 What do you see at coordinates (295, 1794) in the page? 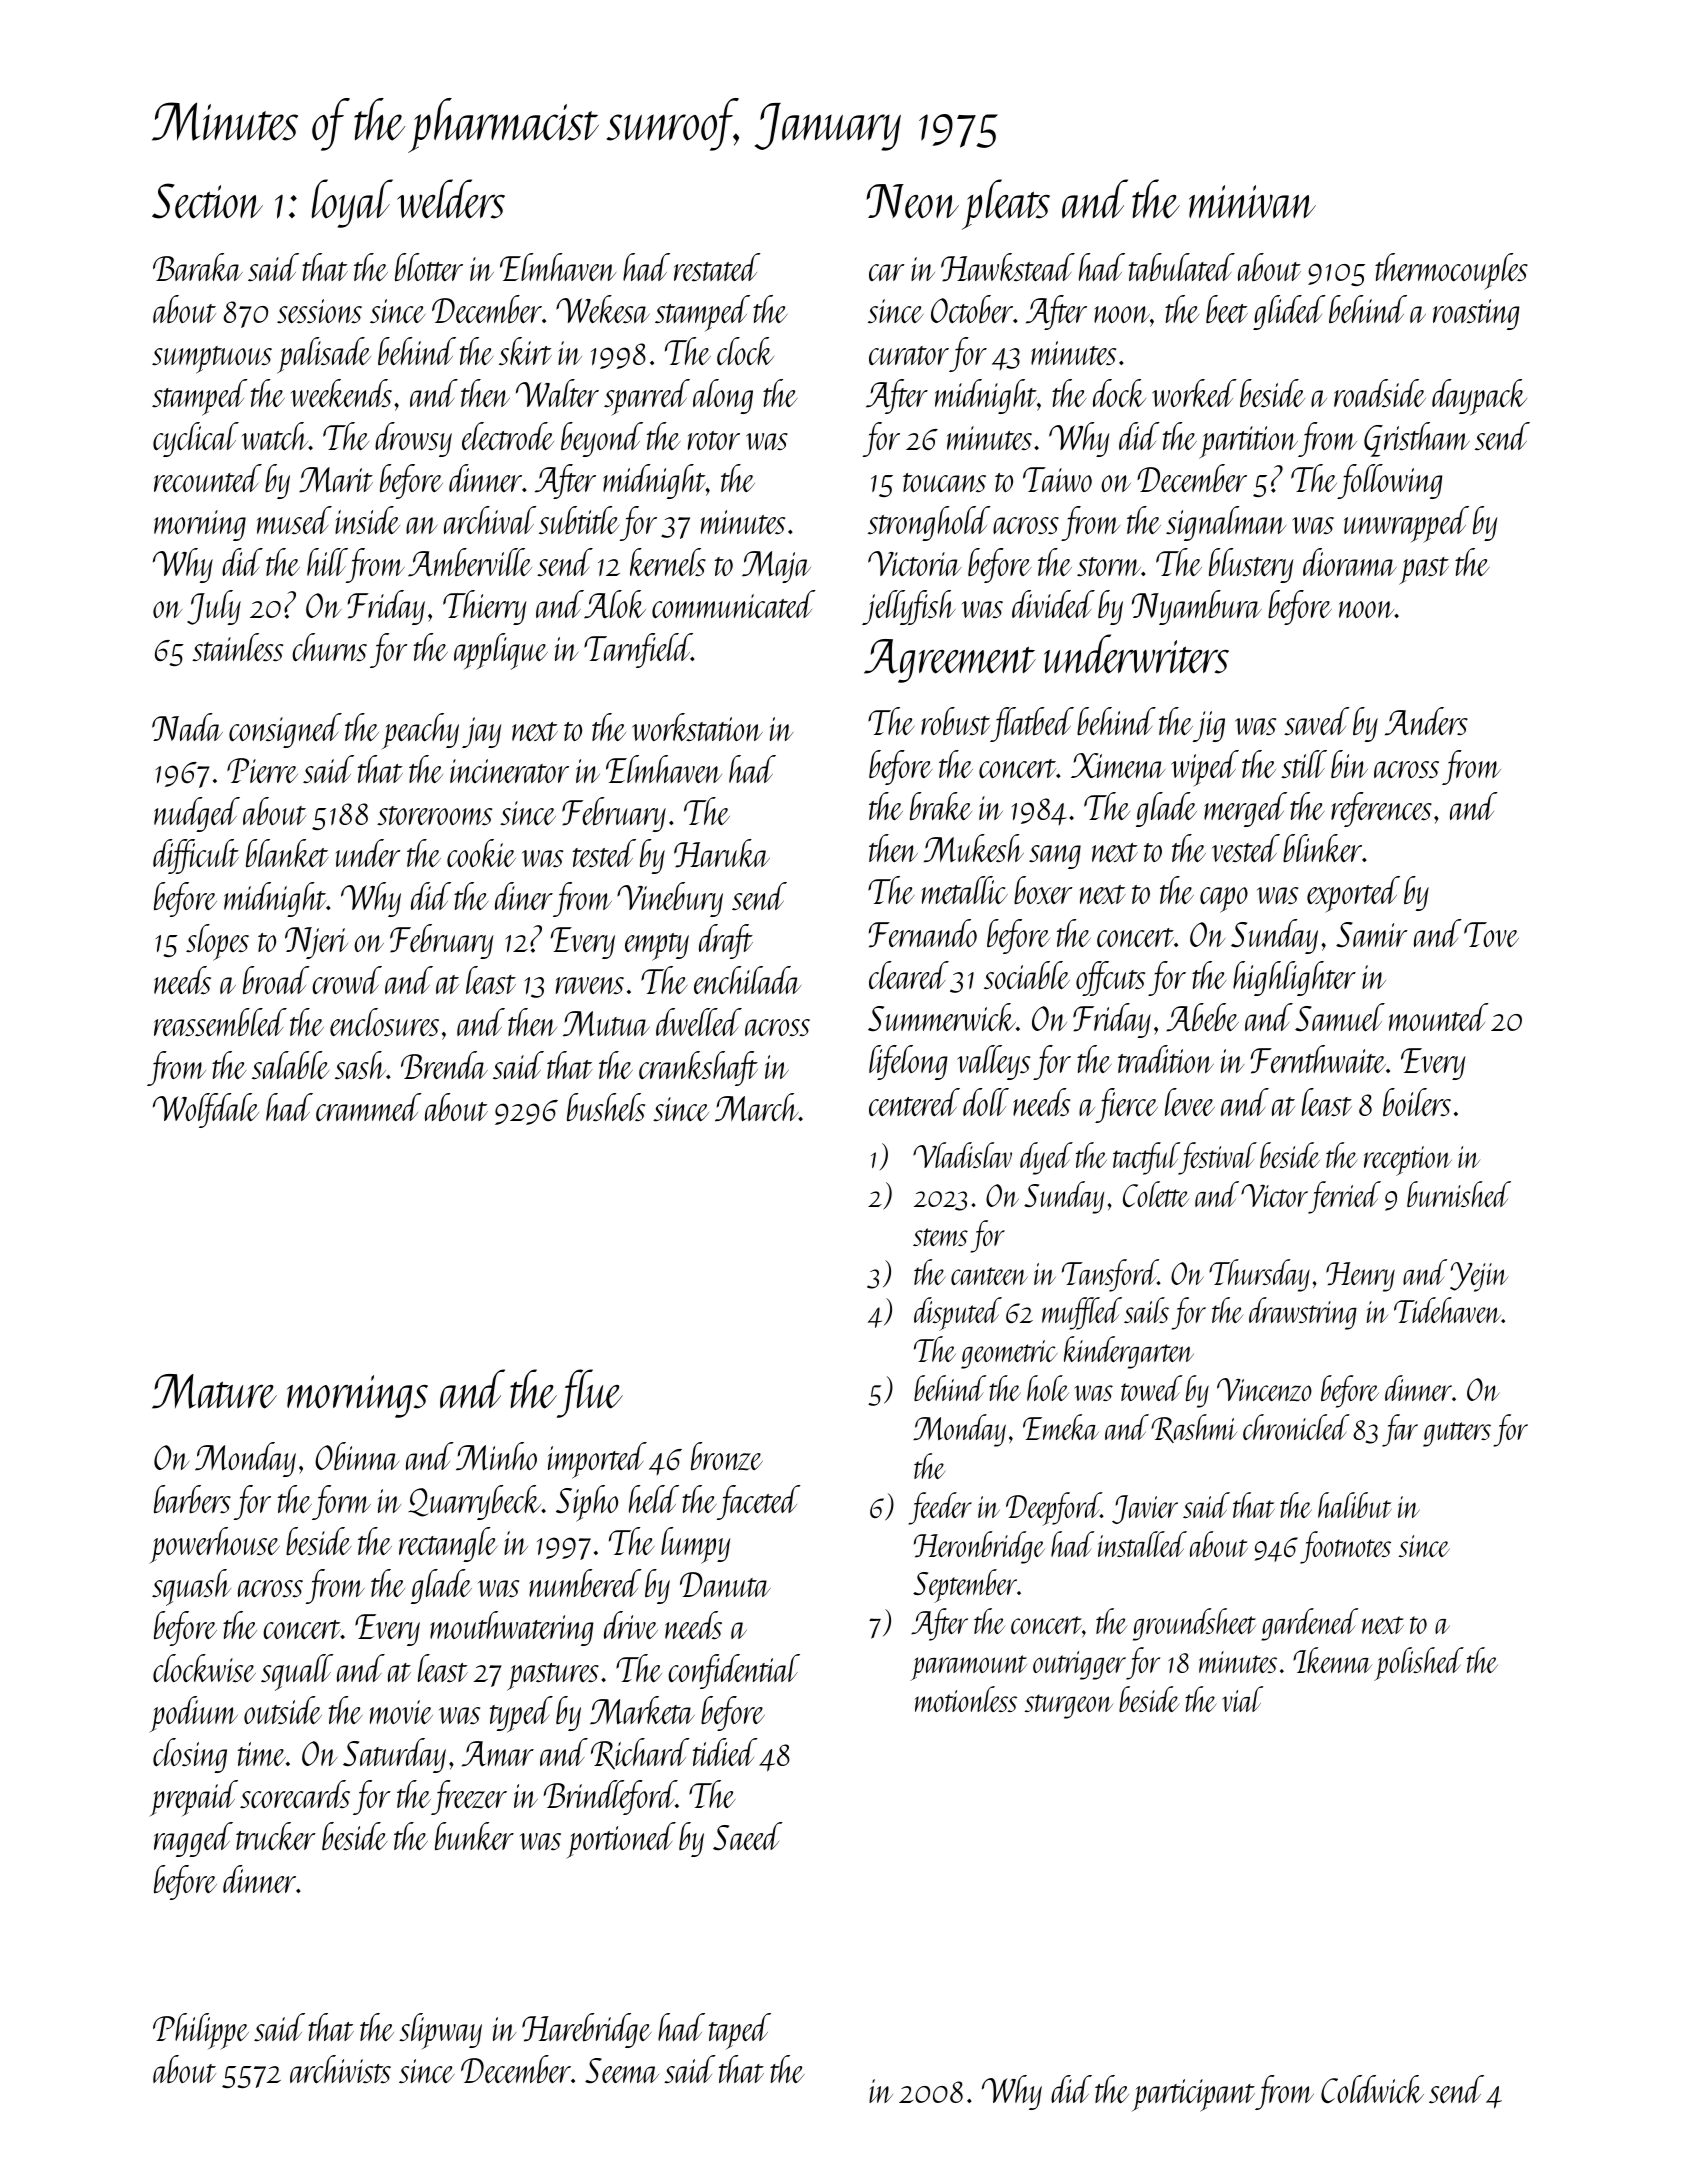
I see `scorecards` at bounding box center [295, 1794].
